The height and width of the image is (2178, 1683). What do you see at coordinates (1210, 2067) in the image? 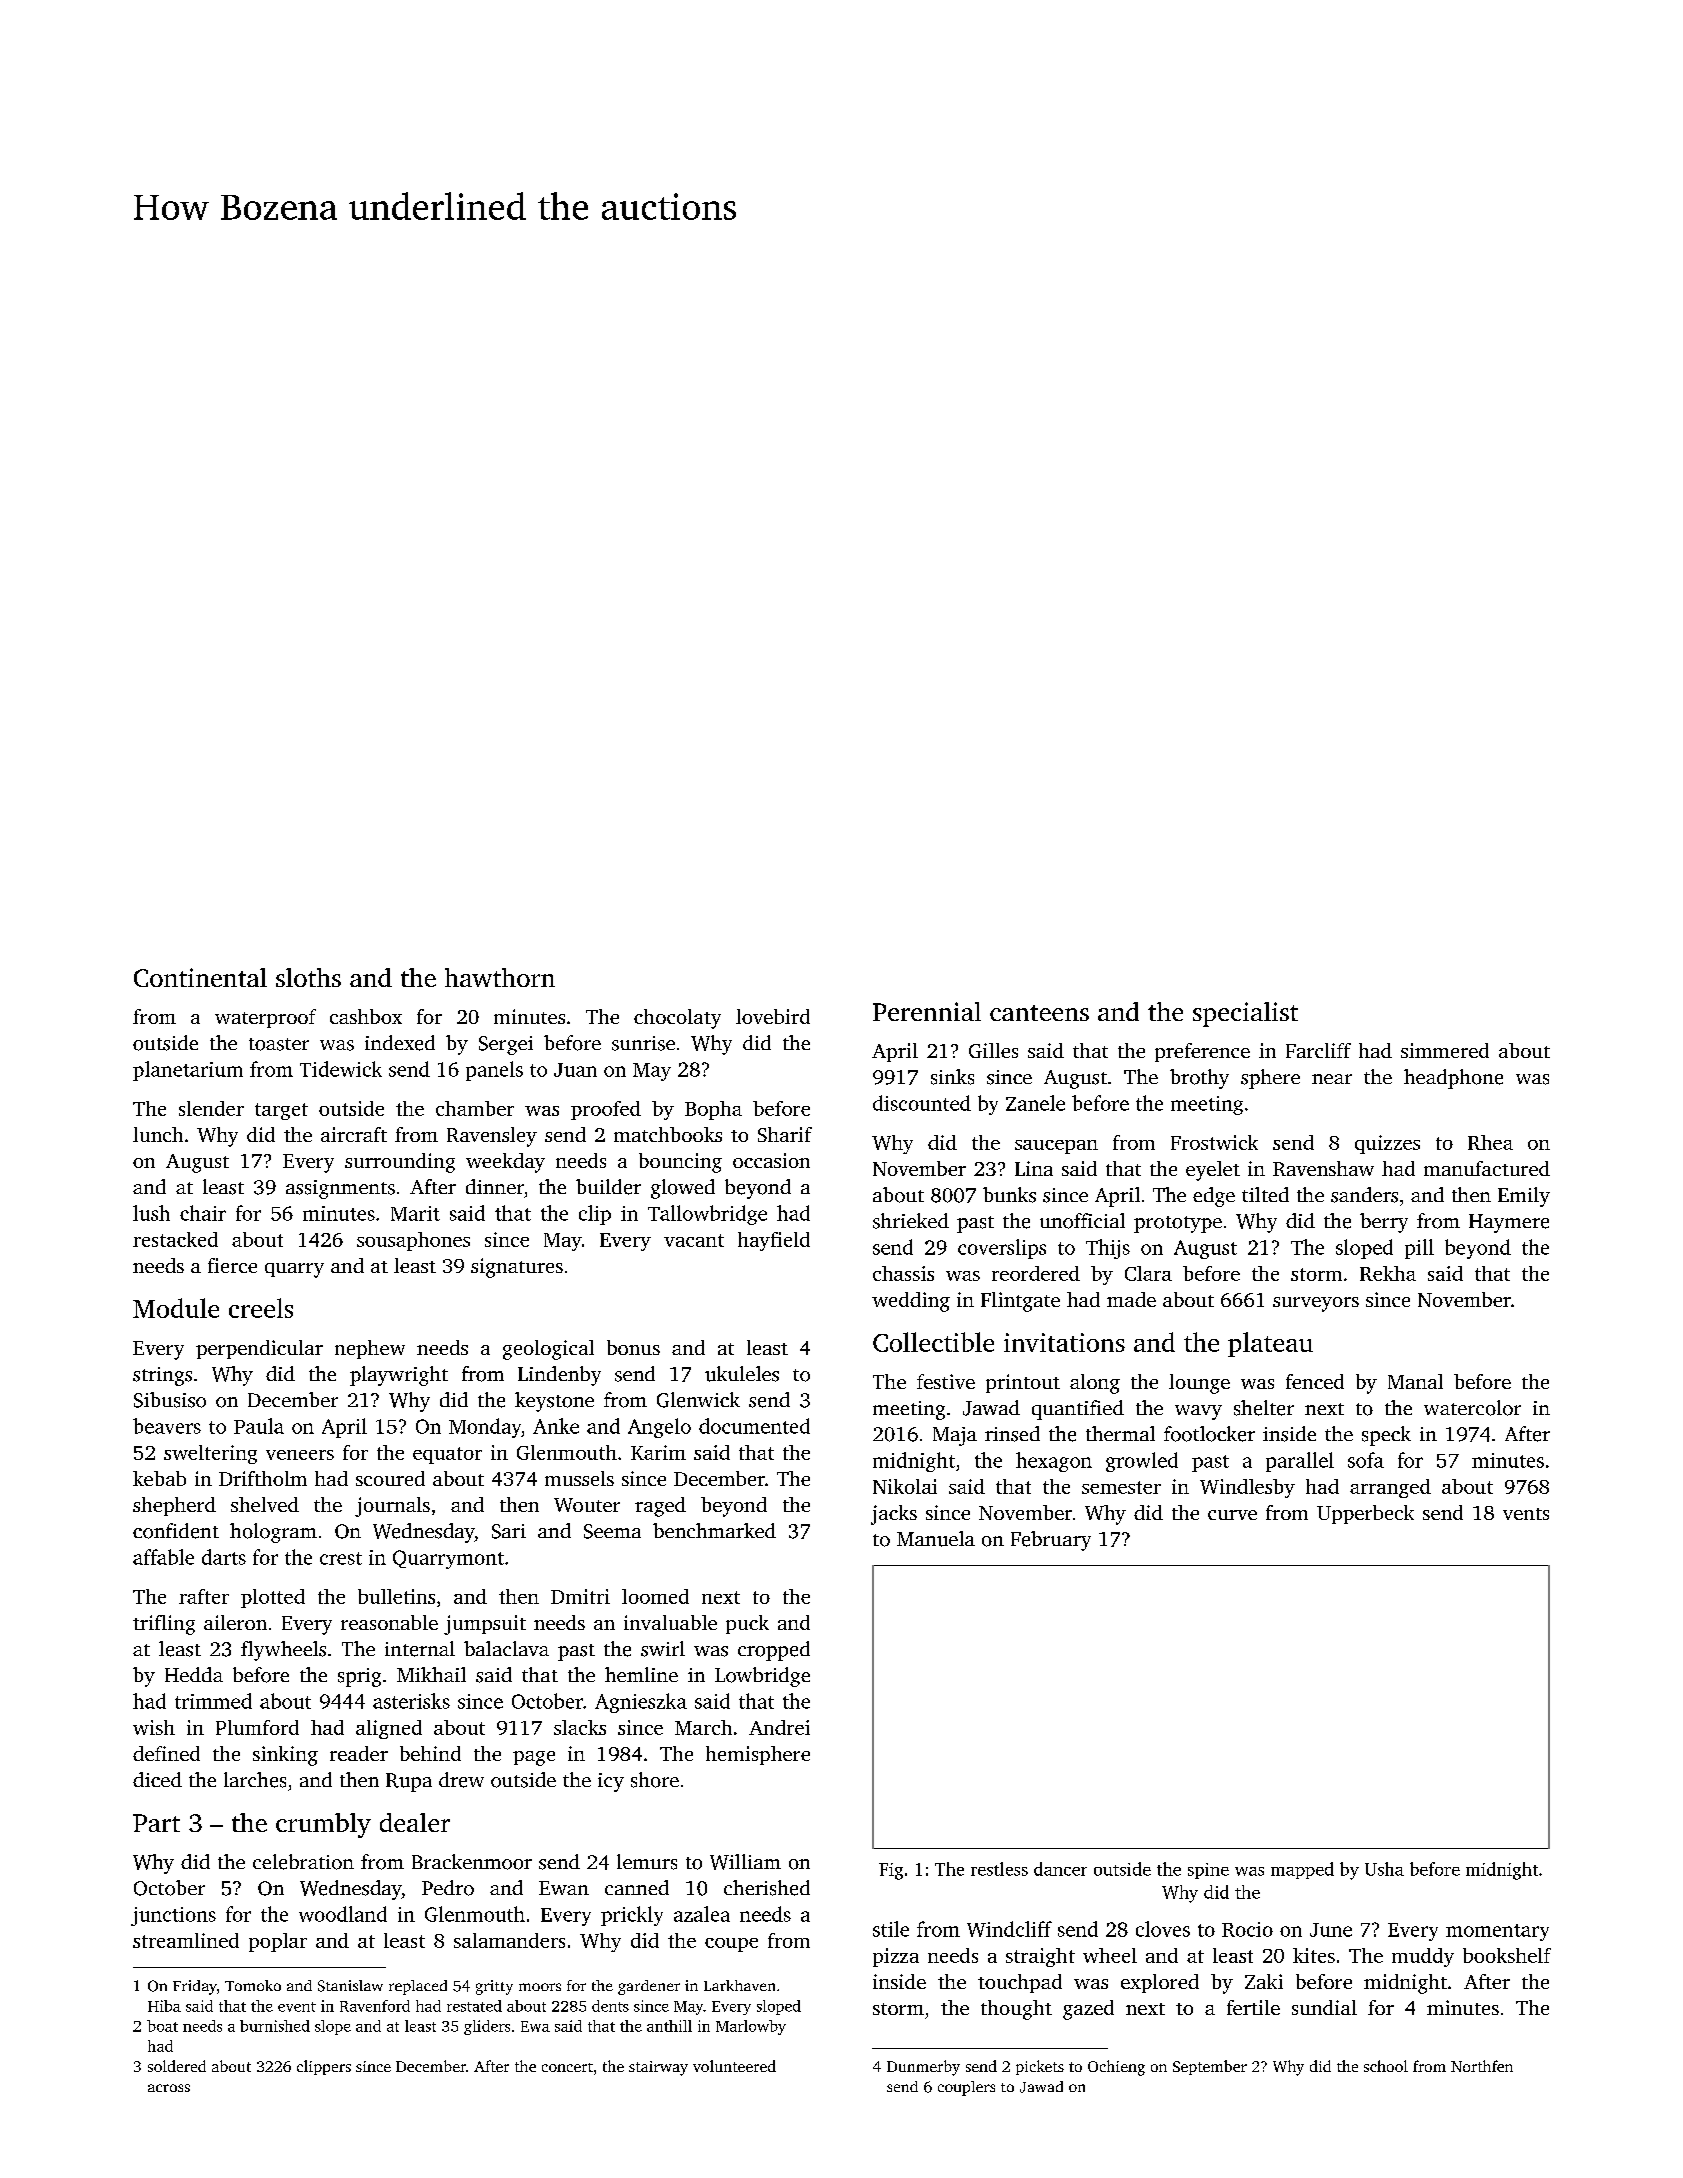
I see `September` at bounding box center [1210, 2067].
